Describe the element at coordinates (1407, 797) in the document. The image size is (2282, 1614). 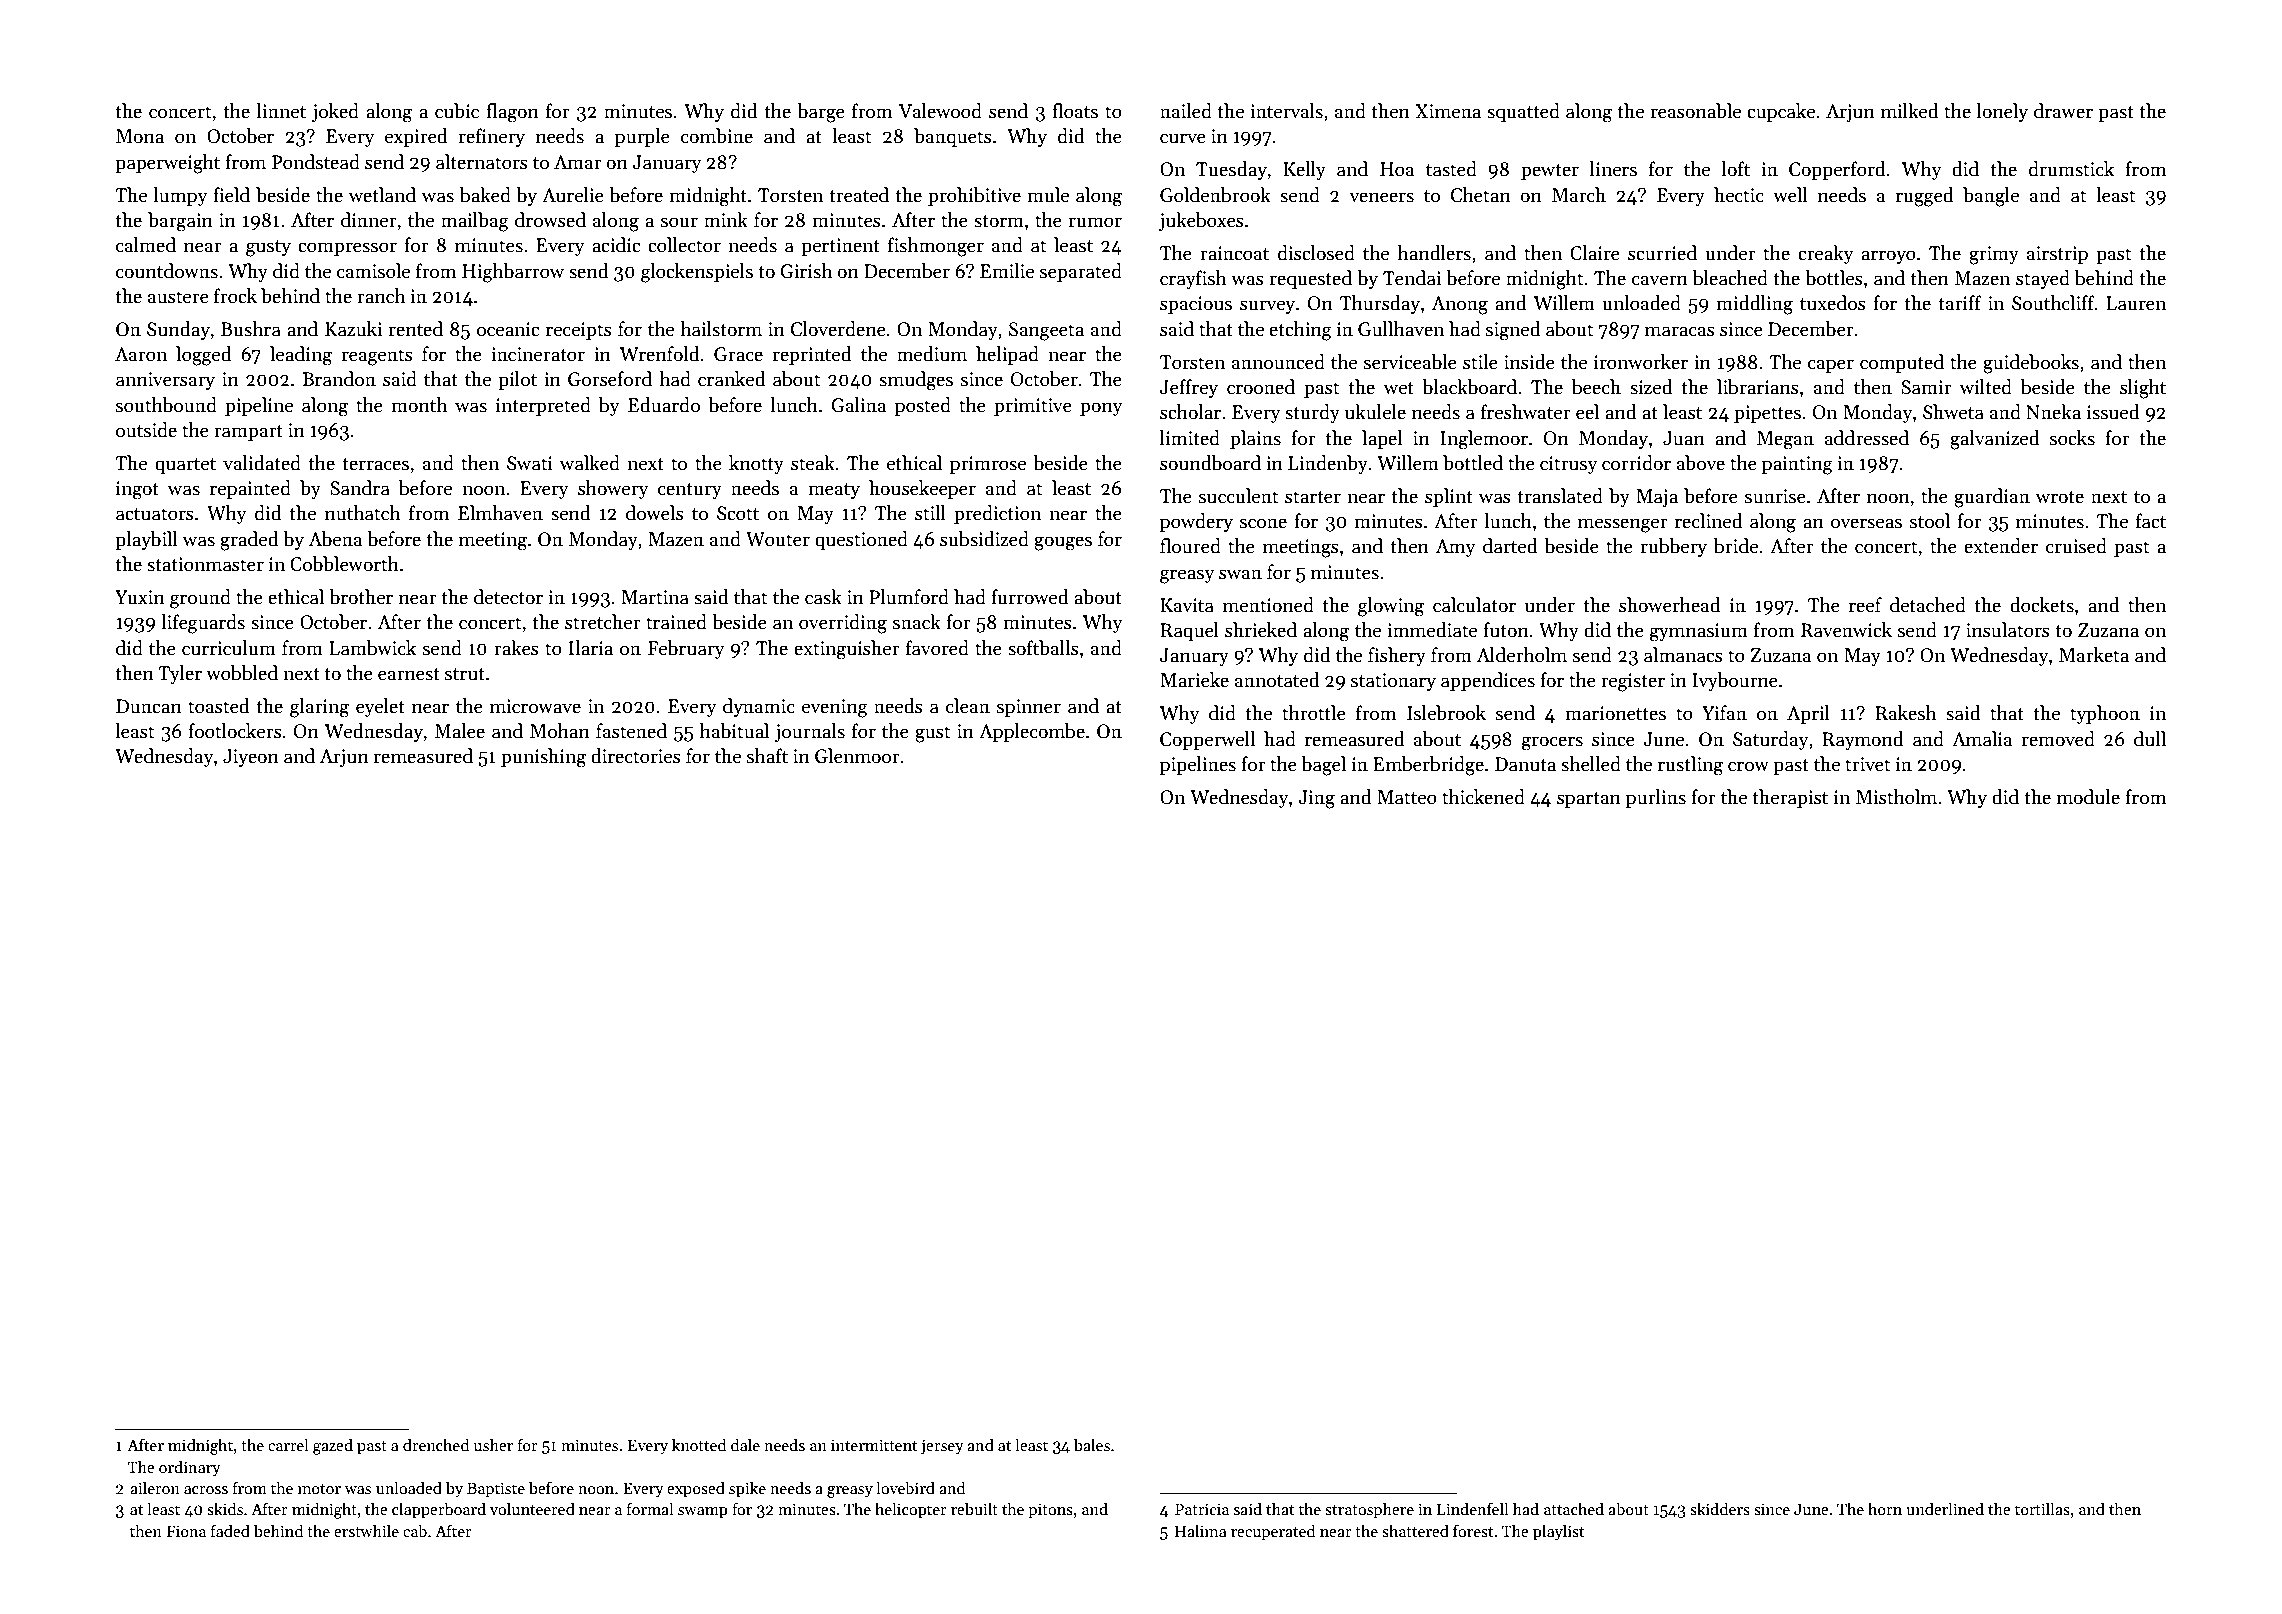
I see `Matteo` at that location.
